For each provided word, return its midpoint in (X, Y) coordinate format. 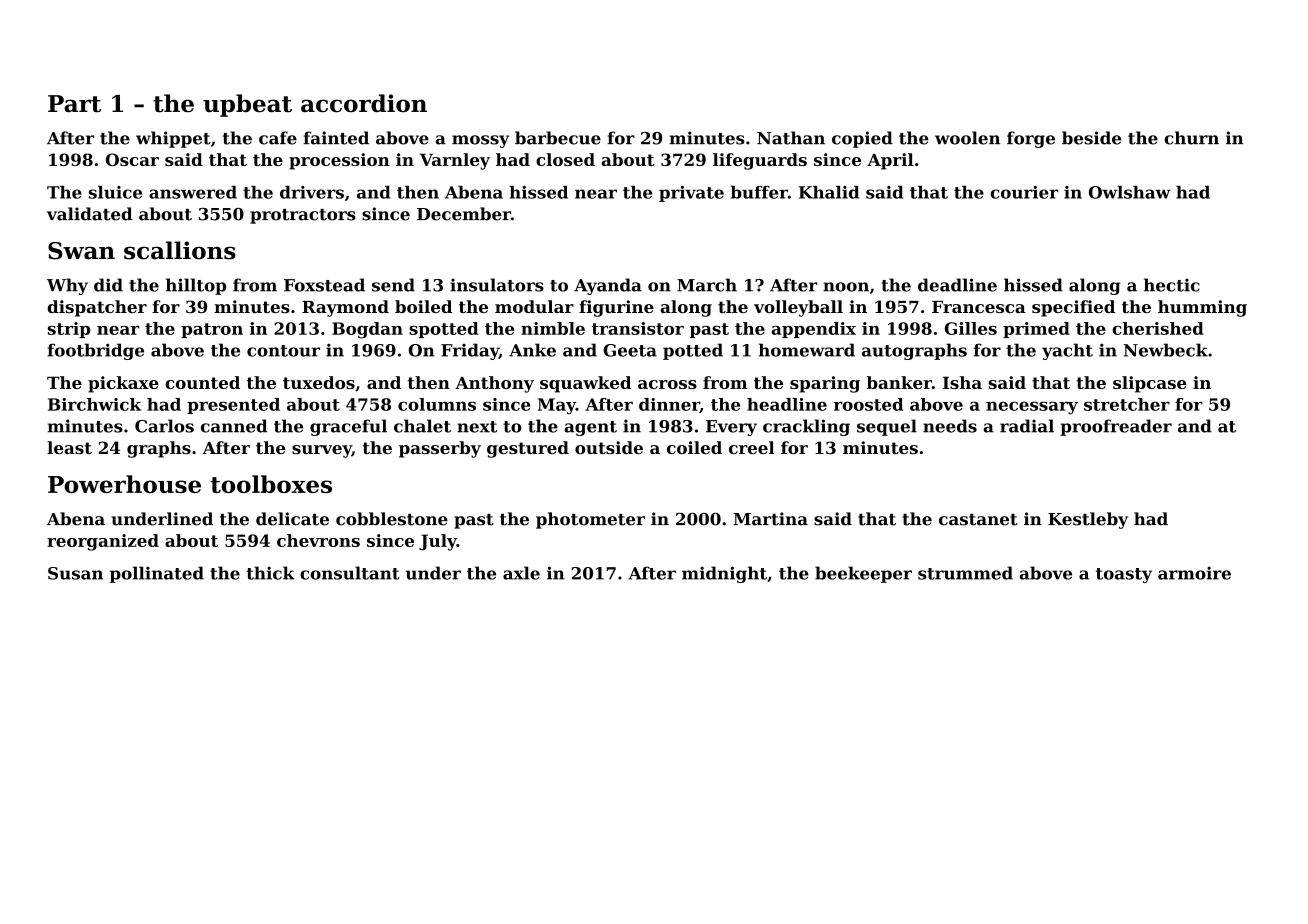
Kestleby (1088, 520)
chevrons (318, 540)
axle (521, 573)
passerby (440, 449)
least (69, 447)
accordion (364, 103)
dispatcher (97, 308)
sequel (887, 427)
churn (1192, 138)
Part (74, 104)
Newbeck (1166, 350)
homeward (807, 350)
